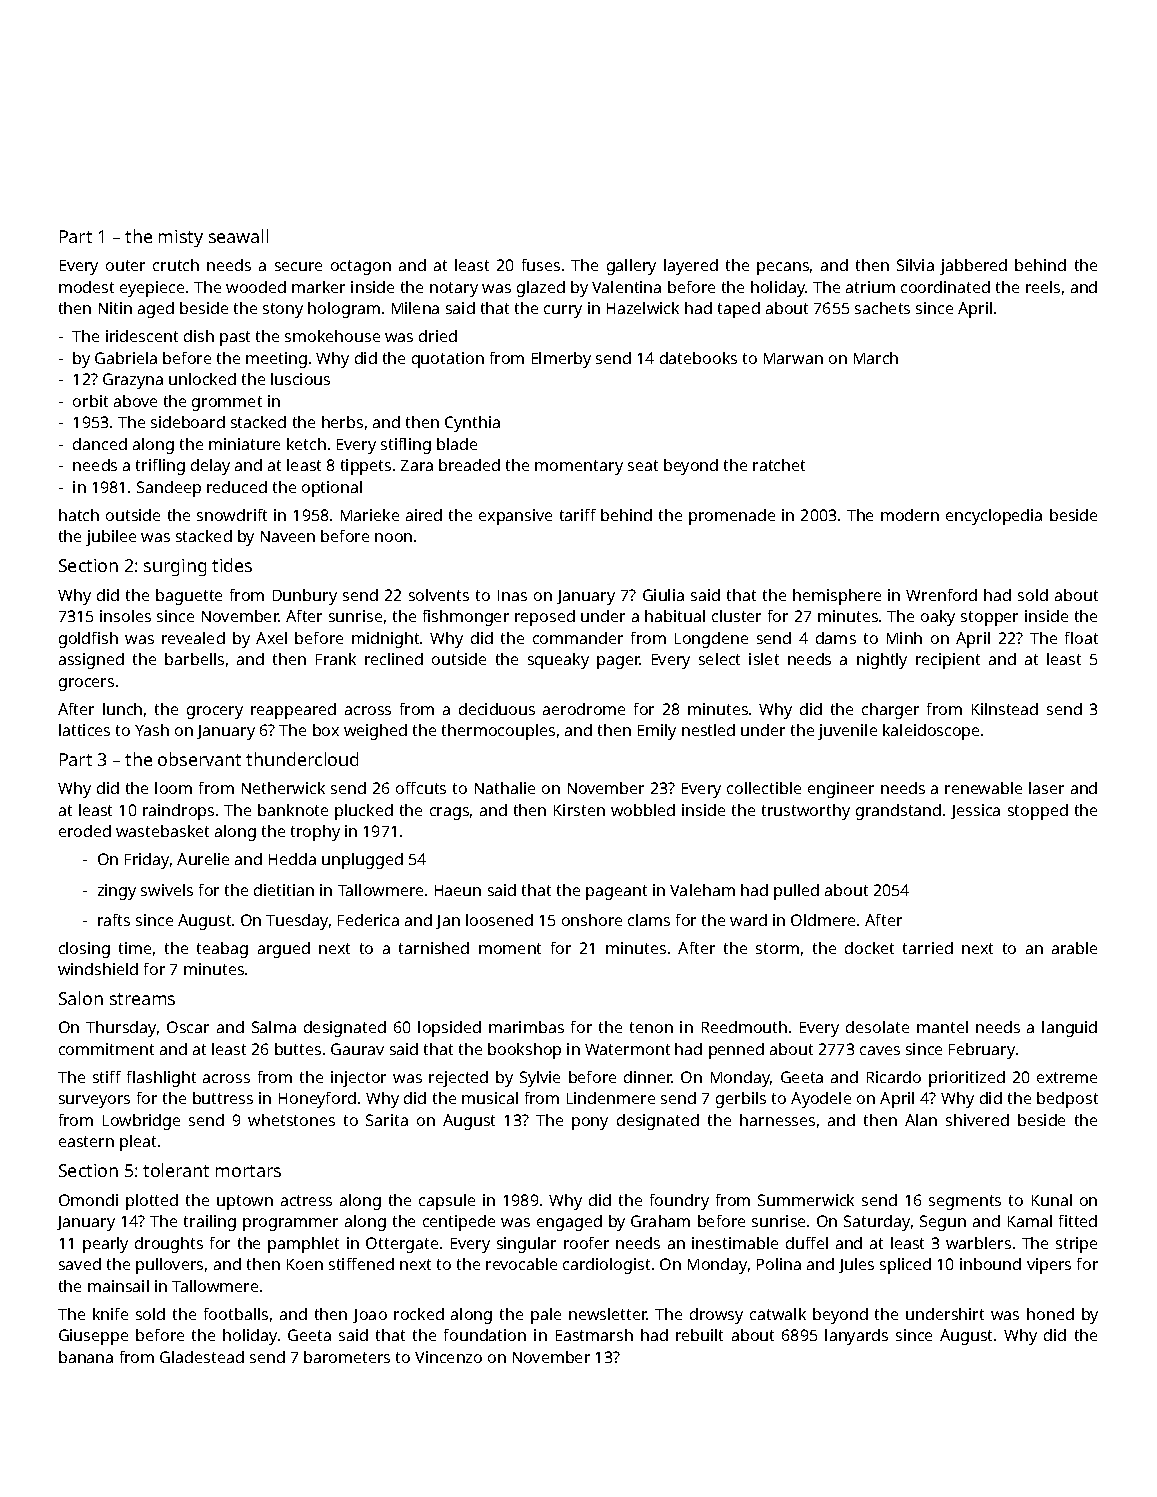  What do you see at coordinates (904, 638) in the image?
I see `Minh` at bounding box center [904, 638].
